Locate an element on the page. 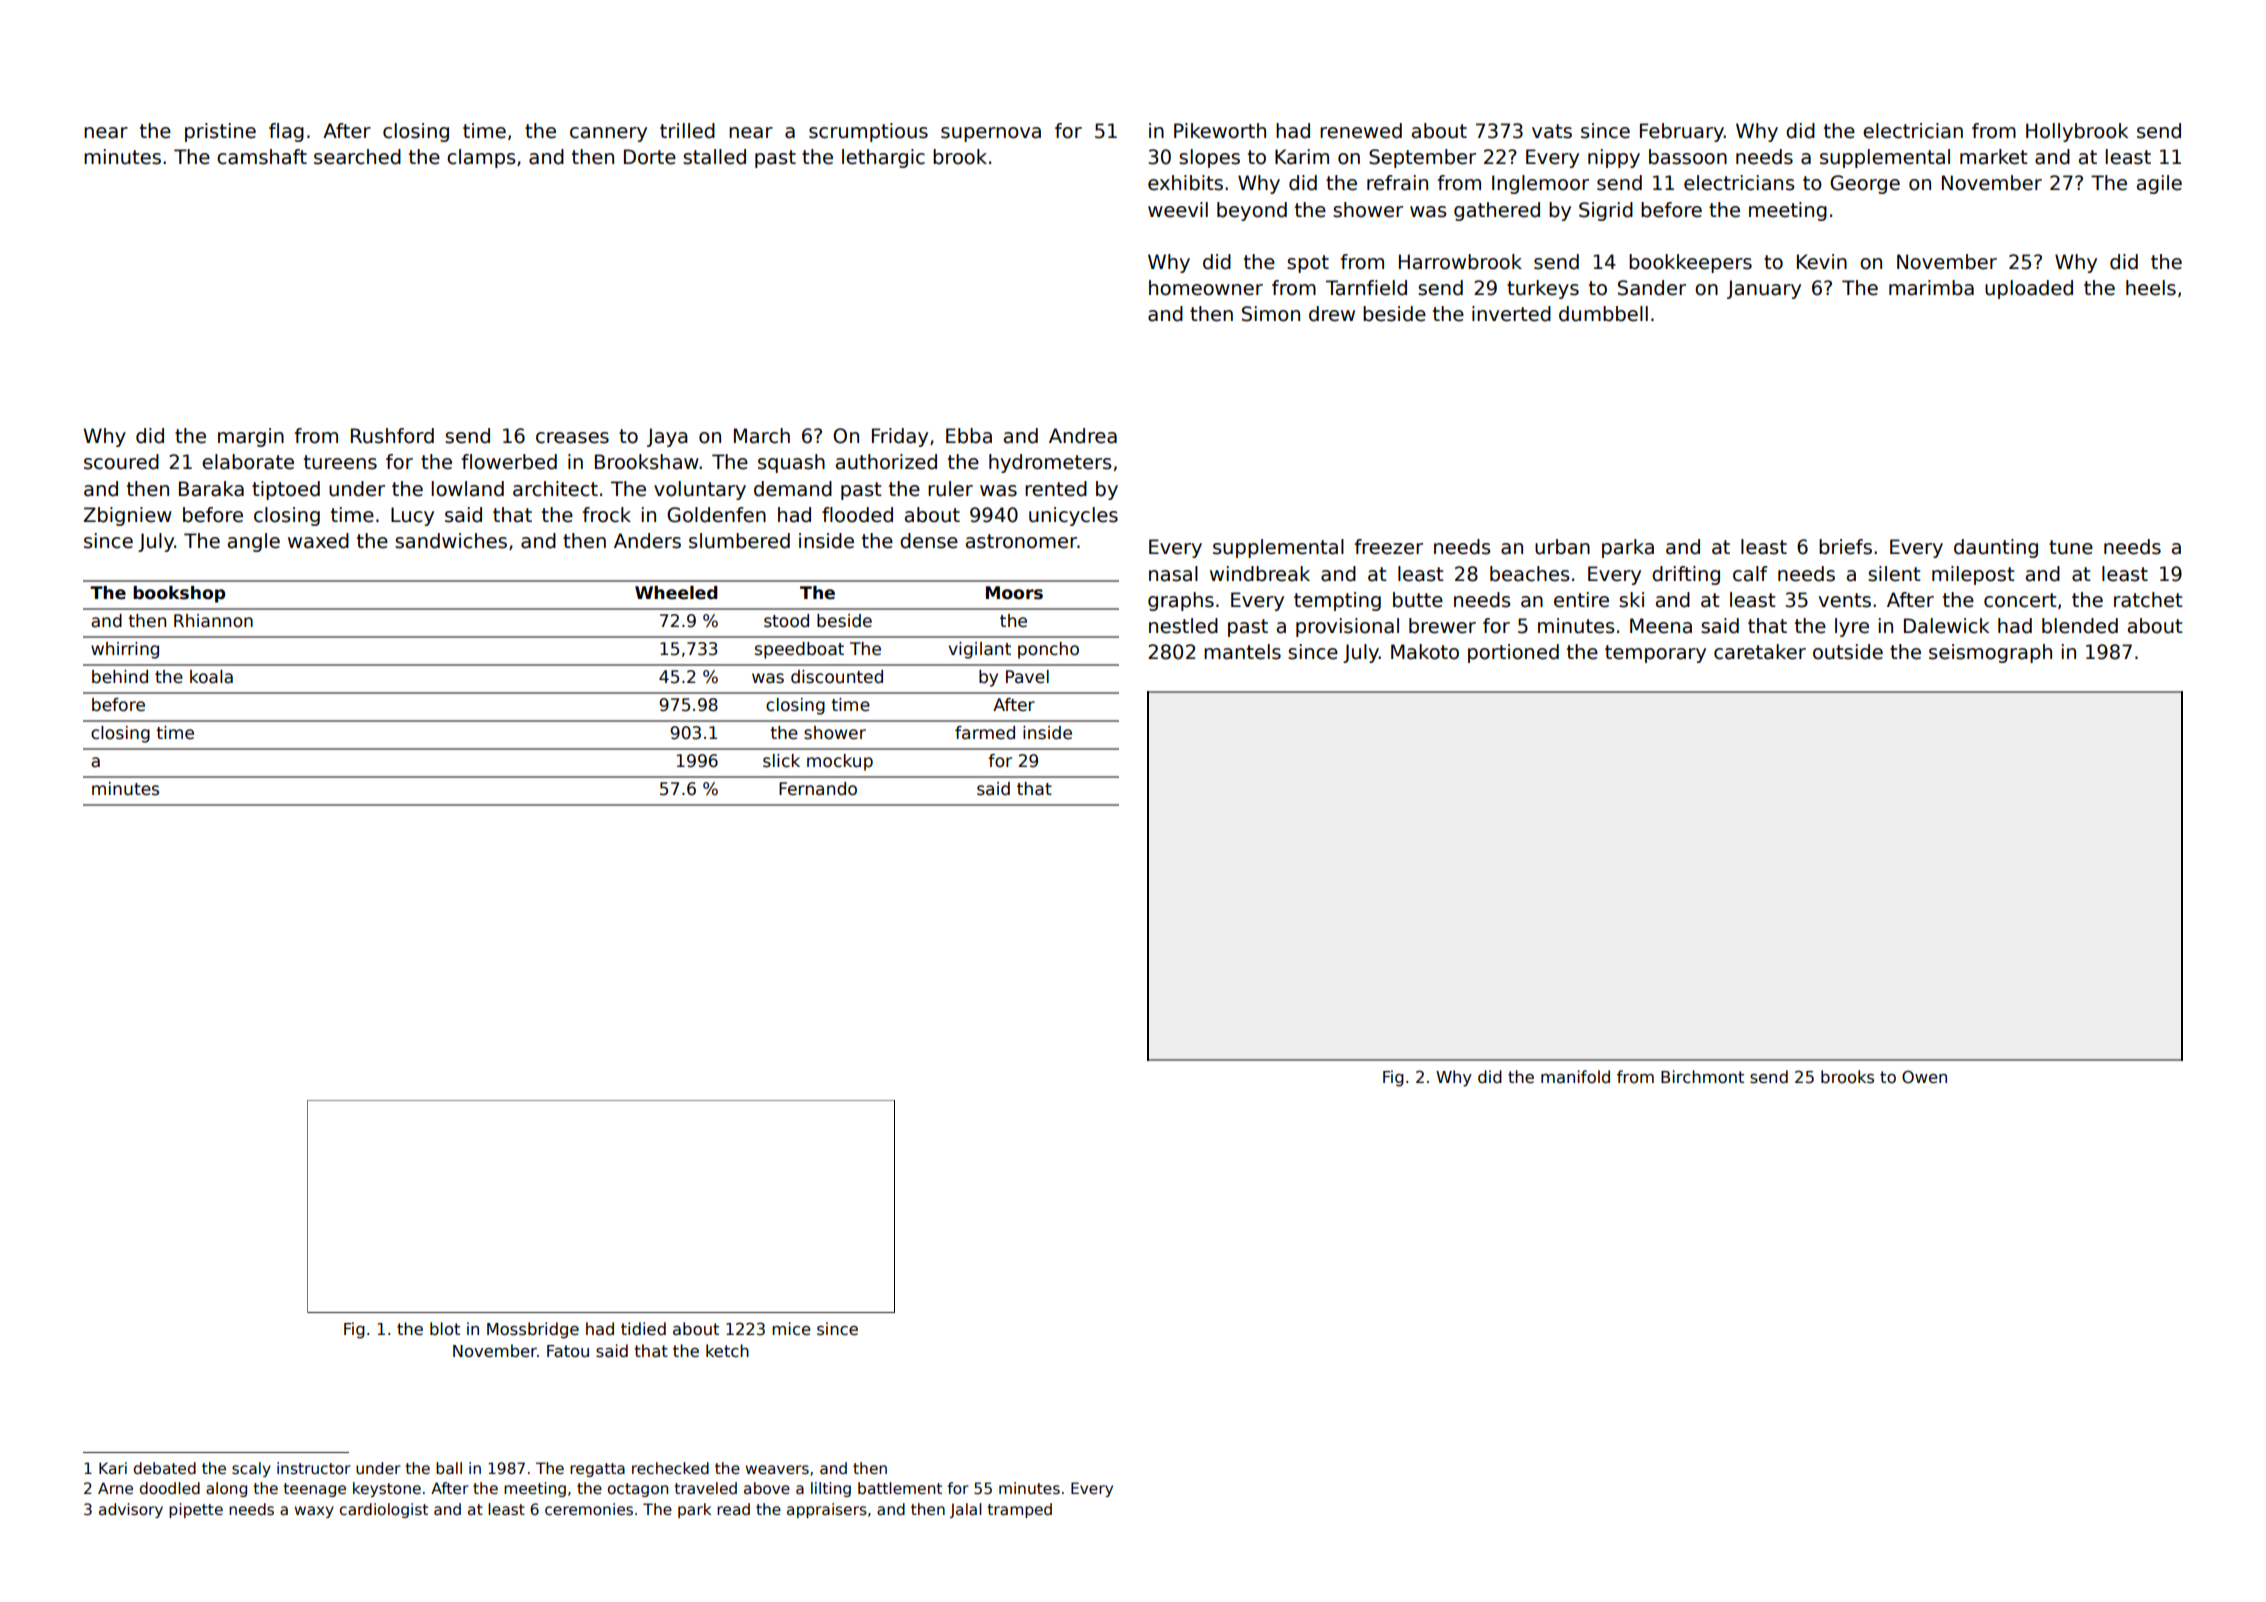 This document has width=2266, height=1602. Fernando is located at coordinates (818, 789).
